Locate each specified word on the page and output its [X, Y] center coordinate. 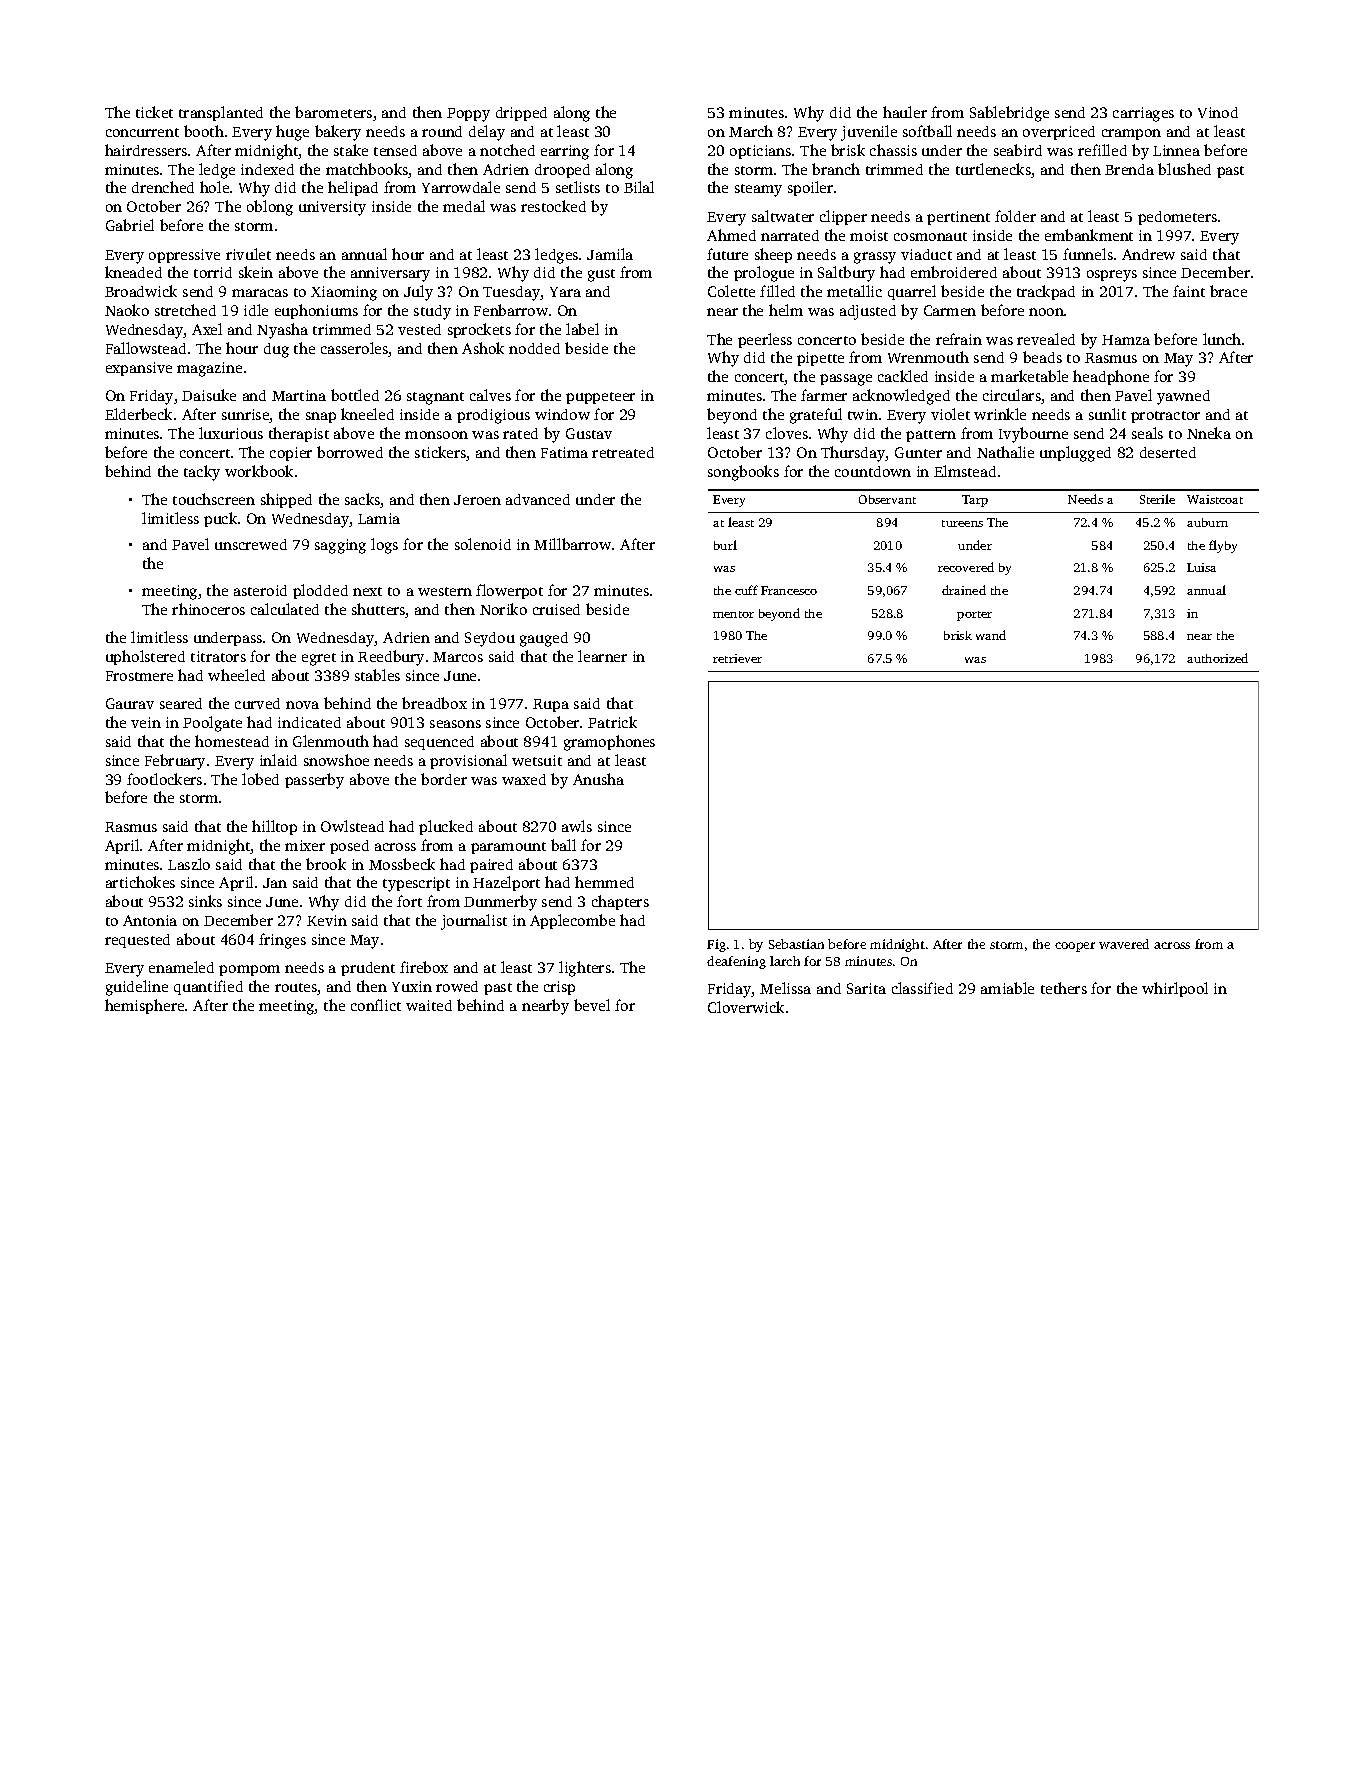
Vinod [1218, 112]
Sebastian [796, 944]
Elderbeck [138, 414]
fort [409, 901]
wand [991, 635]
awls [577, 826]
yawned [1183, 397]
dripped [521, 114]
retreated [623, 452]
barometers [333, 112]
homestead [232, 741]
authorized [1217, 658]
